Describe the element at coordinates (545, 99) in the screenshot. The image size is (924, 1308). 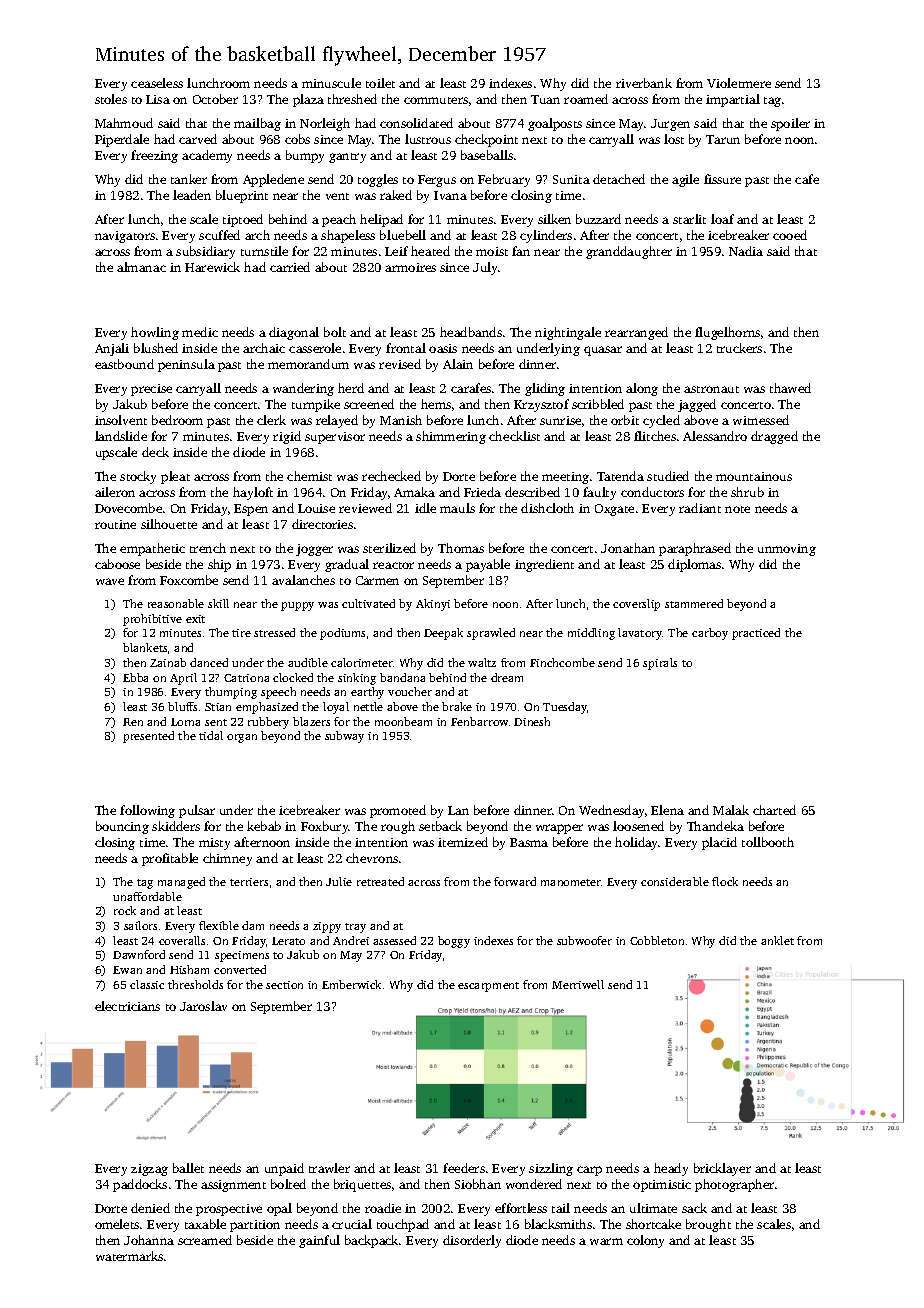
I see `Tuan` at that location.
